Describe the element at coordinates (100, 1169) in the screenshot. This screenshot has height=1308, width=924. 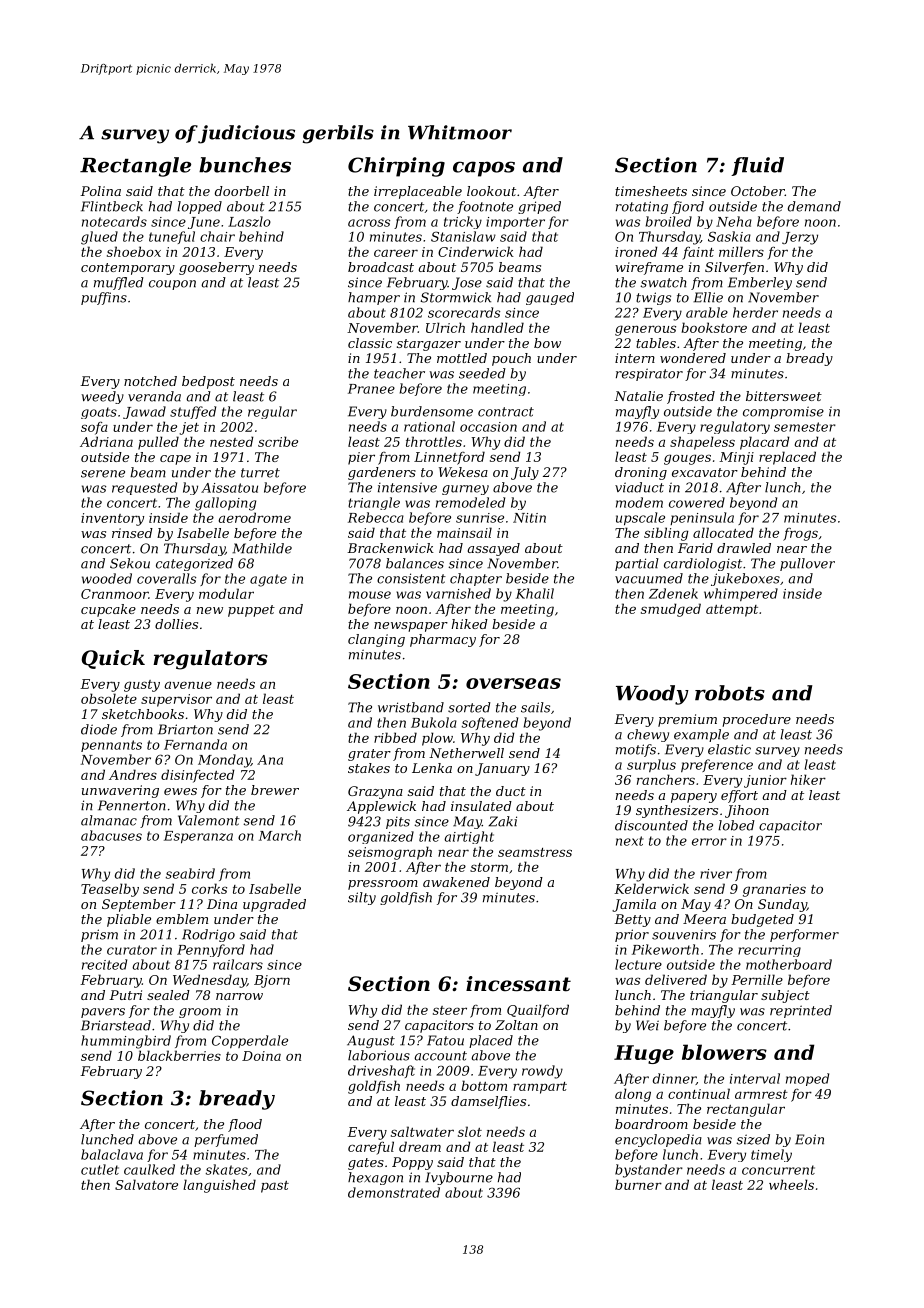
I see `cutlet` at that location.
